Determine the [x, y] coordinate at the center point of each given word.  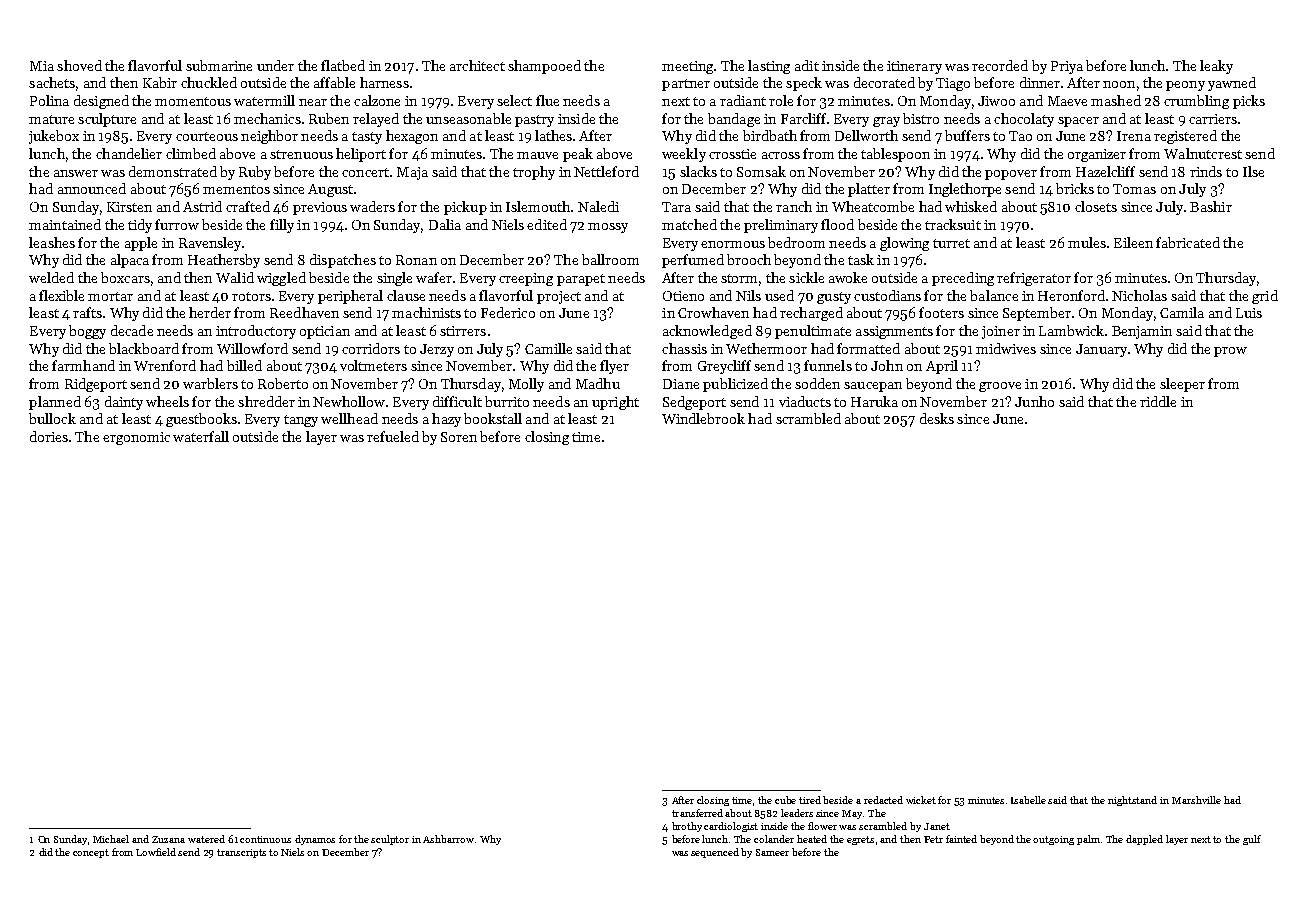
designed [101, 102]
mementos [236, 189]
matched [689, 224]
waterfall [201, 436]
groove [1000, 387]
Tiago [953, 84]
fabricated [1188, 242]
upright [615, 403]
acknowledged [707, 332]
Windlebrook [703, 418]
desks [937, 418]
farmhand [83, 365]
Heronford [1071, 295]
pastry [534, 121]
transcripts [241, 853]
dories [49, 436]
